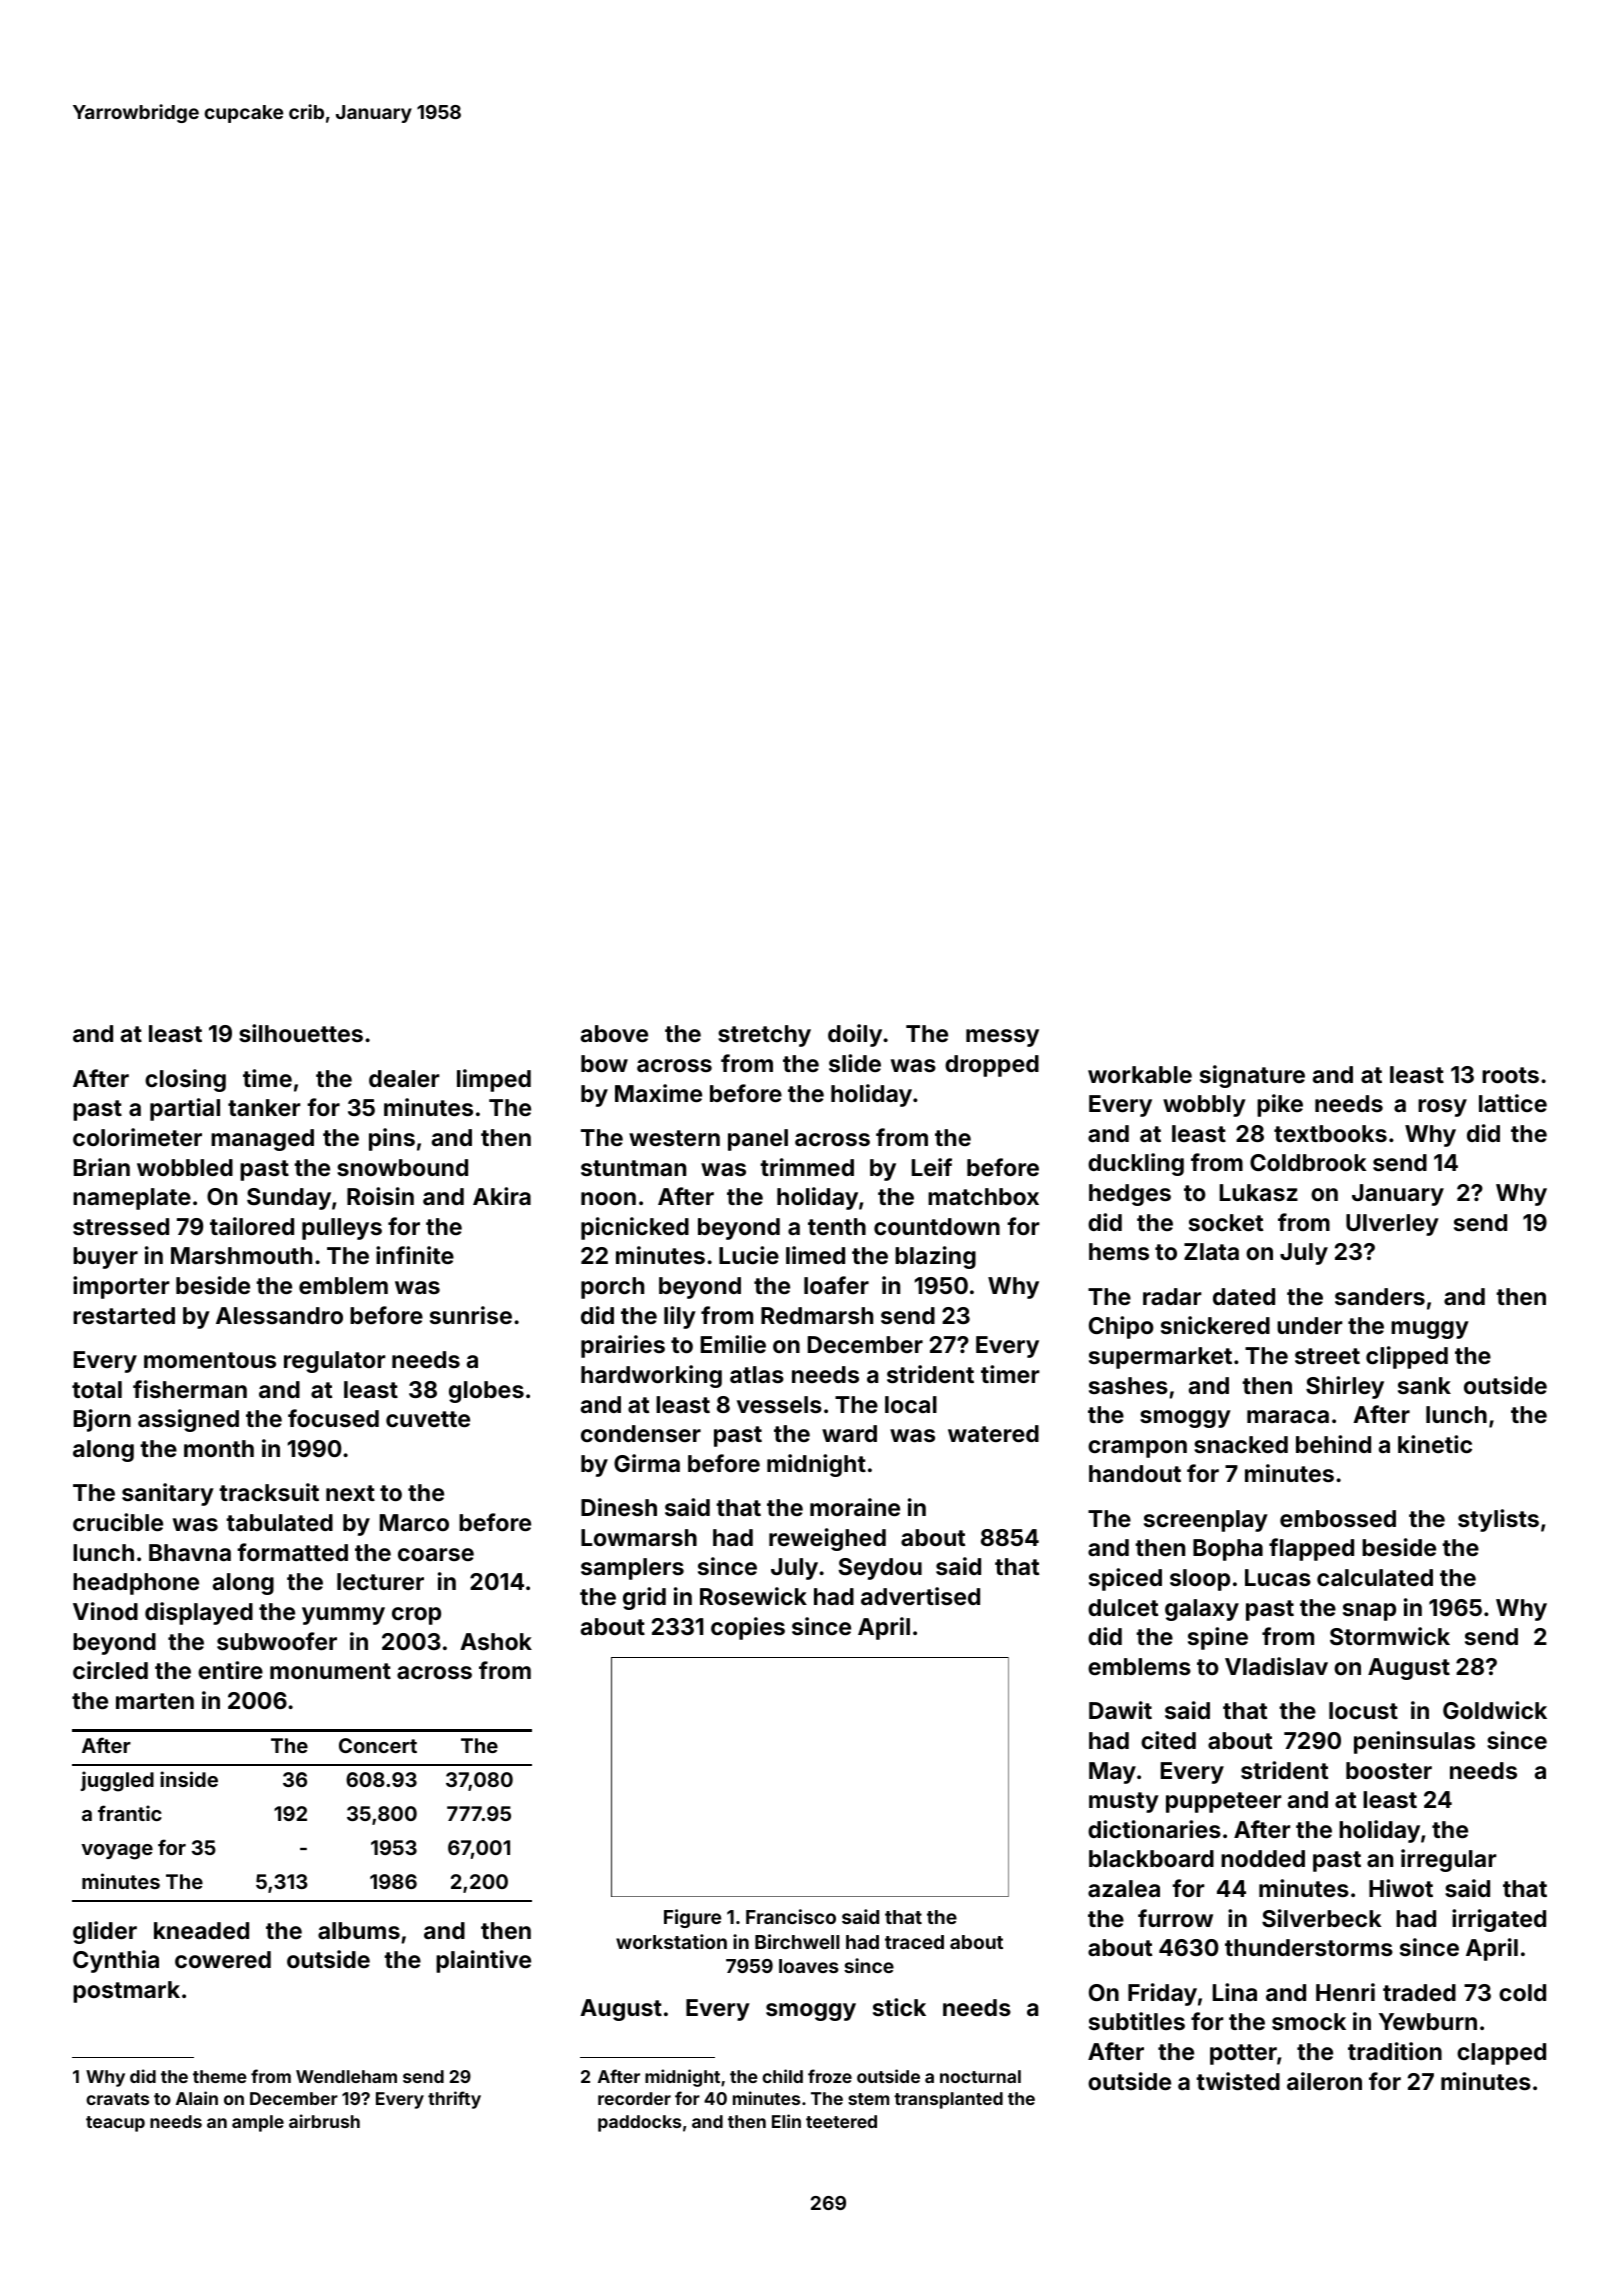 Image resolution: width=1620 pixels, height=2292 pixels. Describe the element at coordinates (1241, 1444) in the screenshot. I see `snacked` at that location.
